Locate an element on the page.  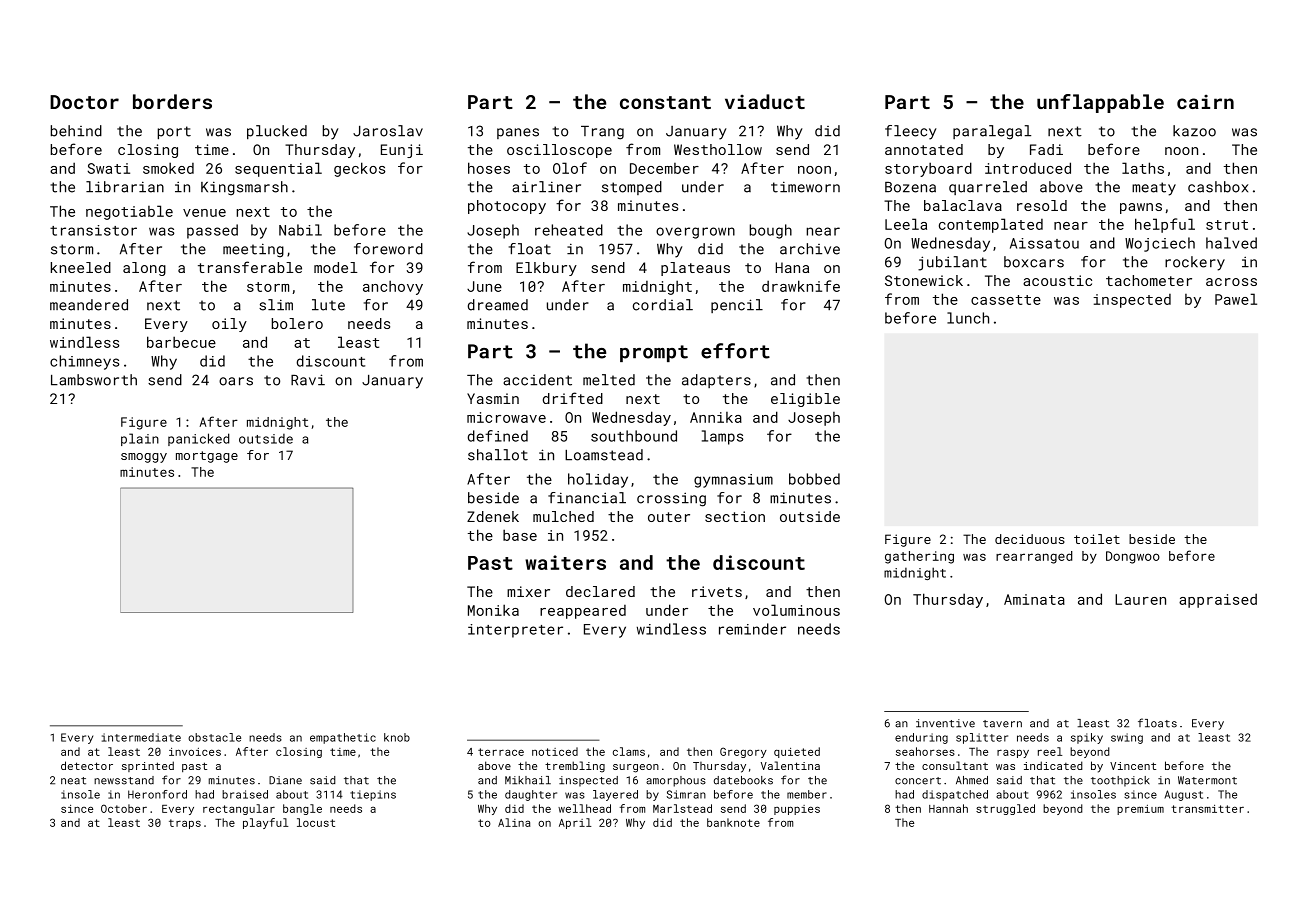
along is located at coordinates (144, 269).
